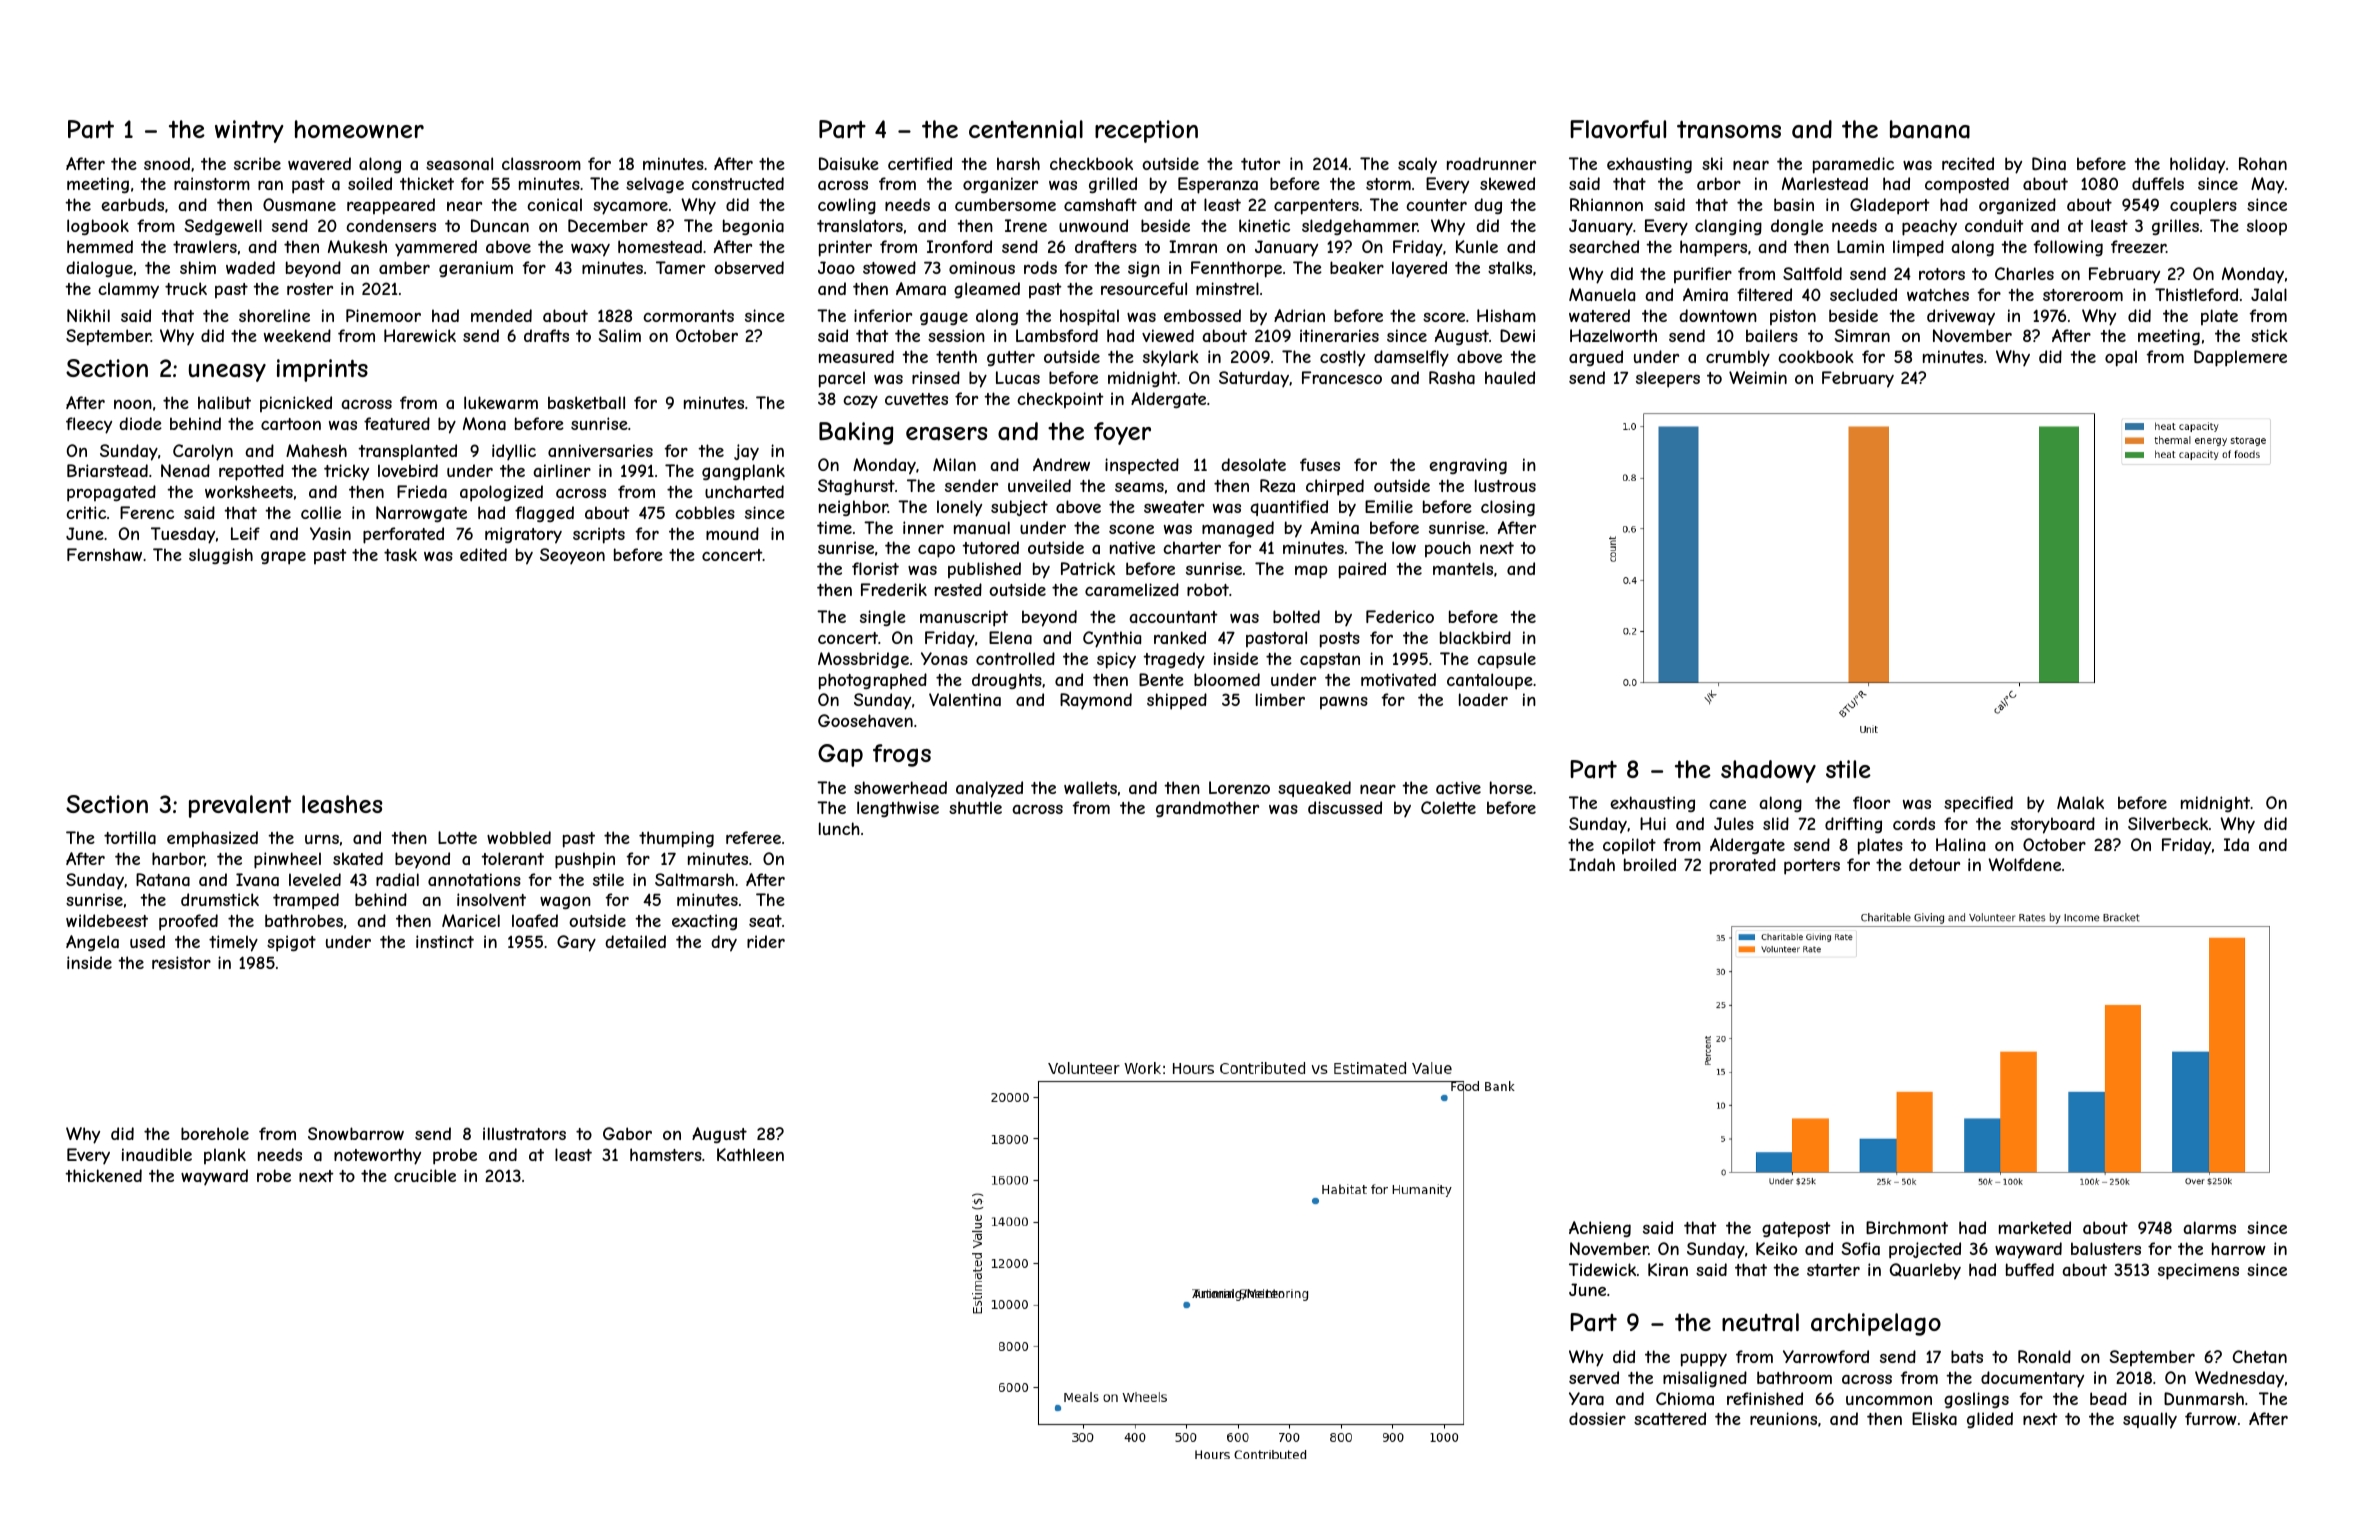 This screenshot has height=1523, width=2354. What do you see at coordinates (1362, 570) in the screenshot?
I see `paired` at bounding box center [1362, 570].
